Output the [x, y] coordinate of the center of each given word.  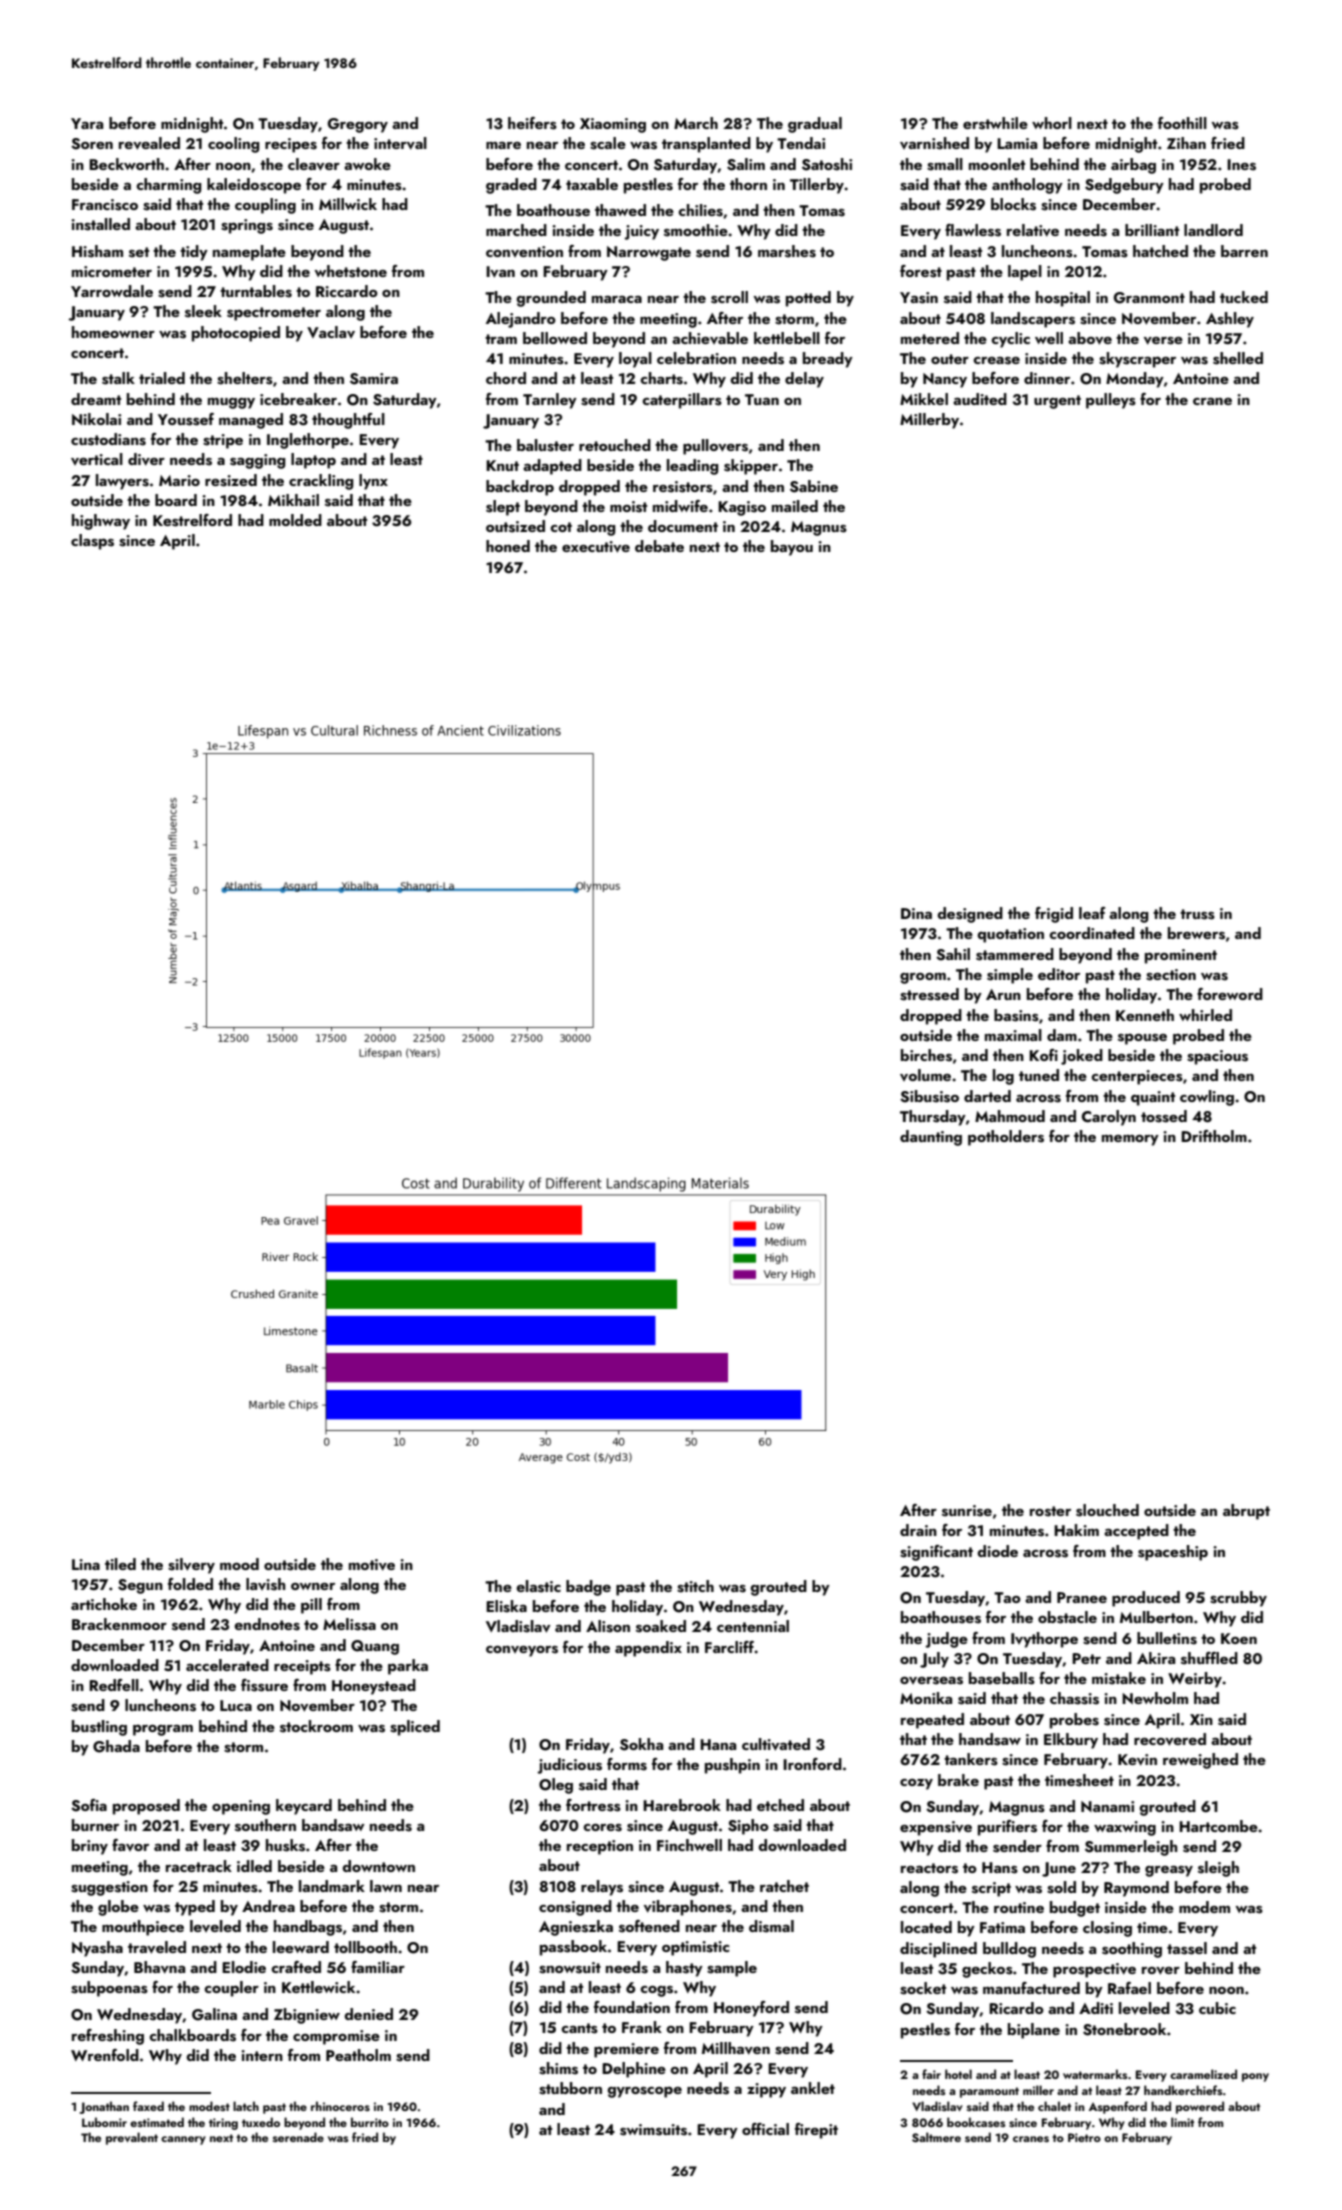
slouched [1107, 1510]
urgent [1057, 402]
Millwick [348, 204]
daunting [931, 1138]
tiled [120, 1564]
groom [923, 978]
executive [596, 547]
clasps [92, 542]
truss [1197, 914]
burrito [370, 2122]
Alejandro [521, 320]
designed [970, 915]
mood [239, 1564]
